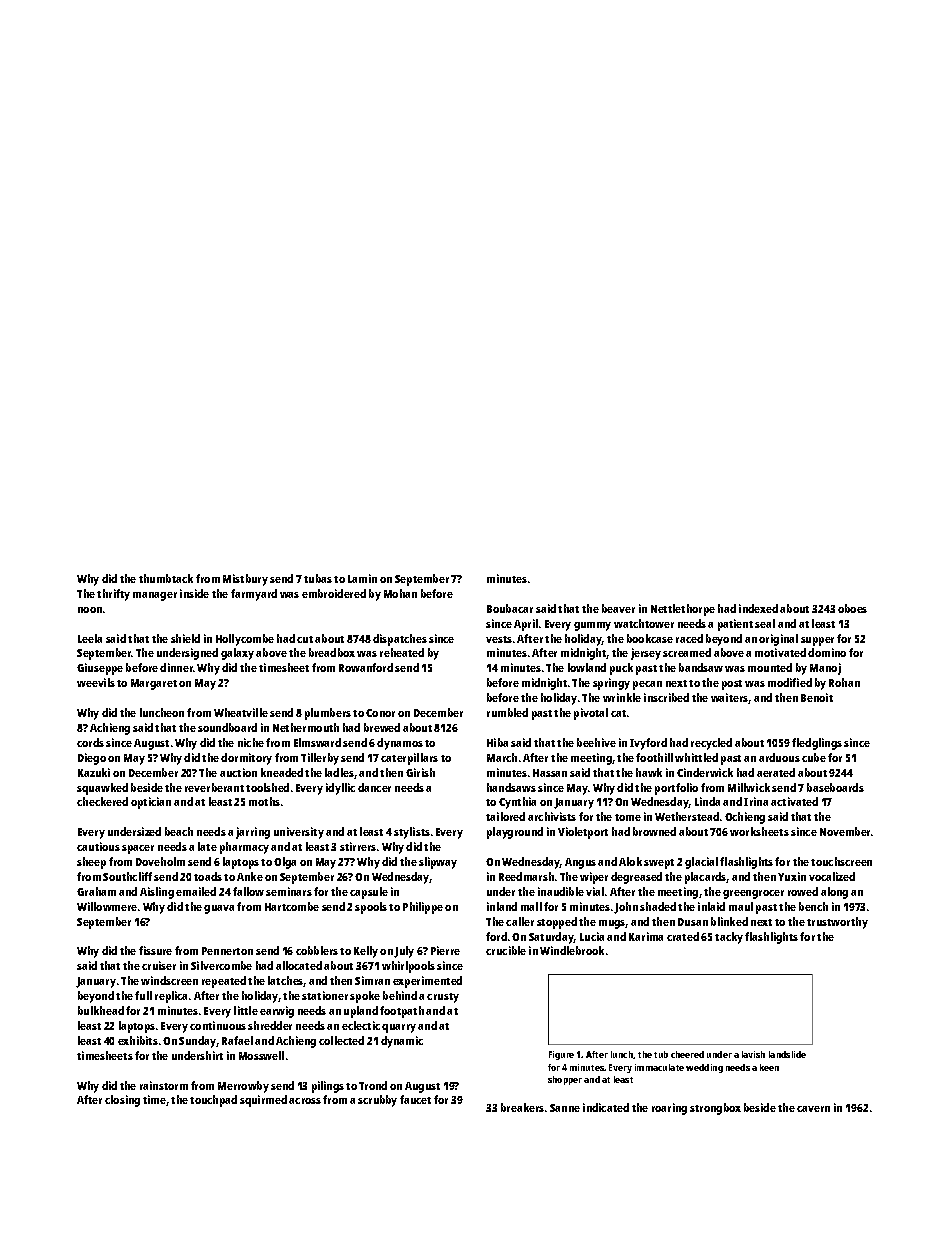 The width and height of the screenshot is (952, 1233). Describe the element at coordinates (505, 816) in the screenshot. I see `tailored` at that location.
